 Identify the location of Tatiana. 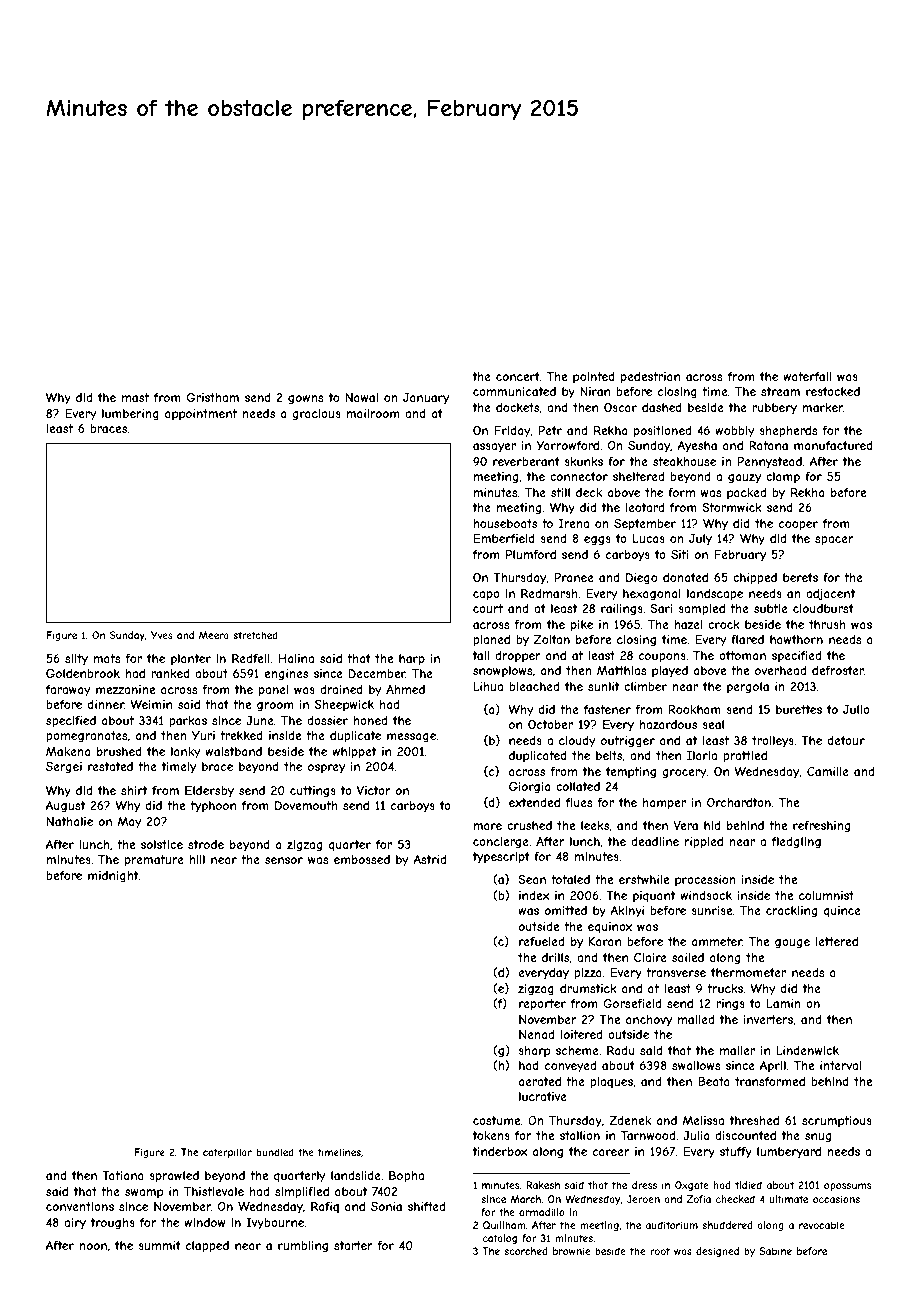
(123, 1175).
